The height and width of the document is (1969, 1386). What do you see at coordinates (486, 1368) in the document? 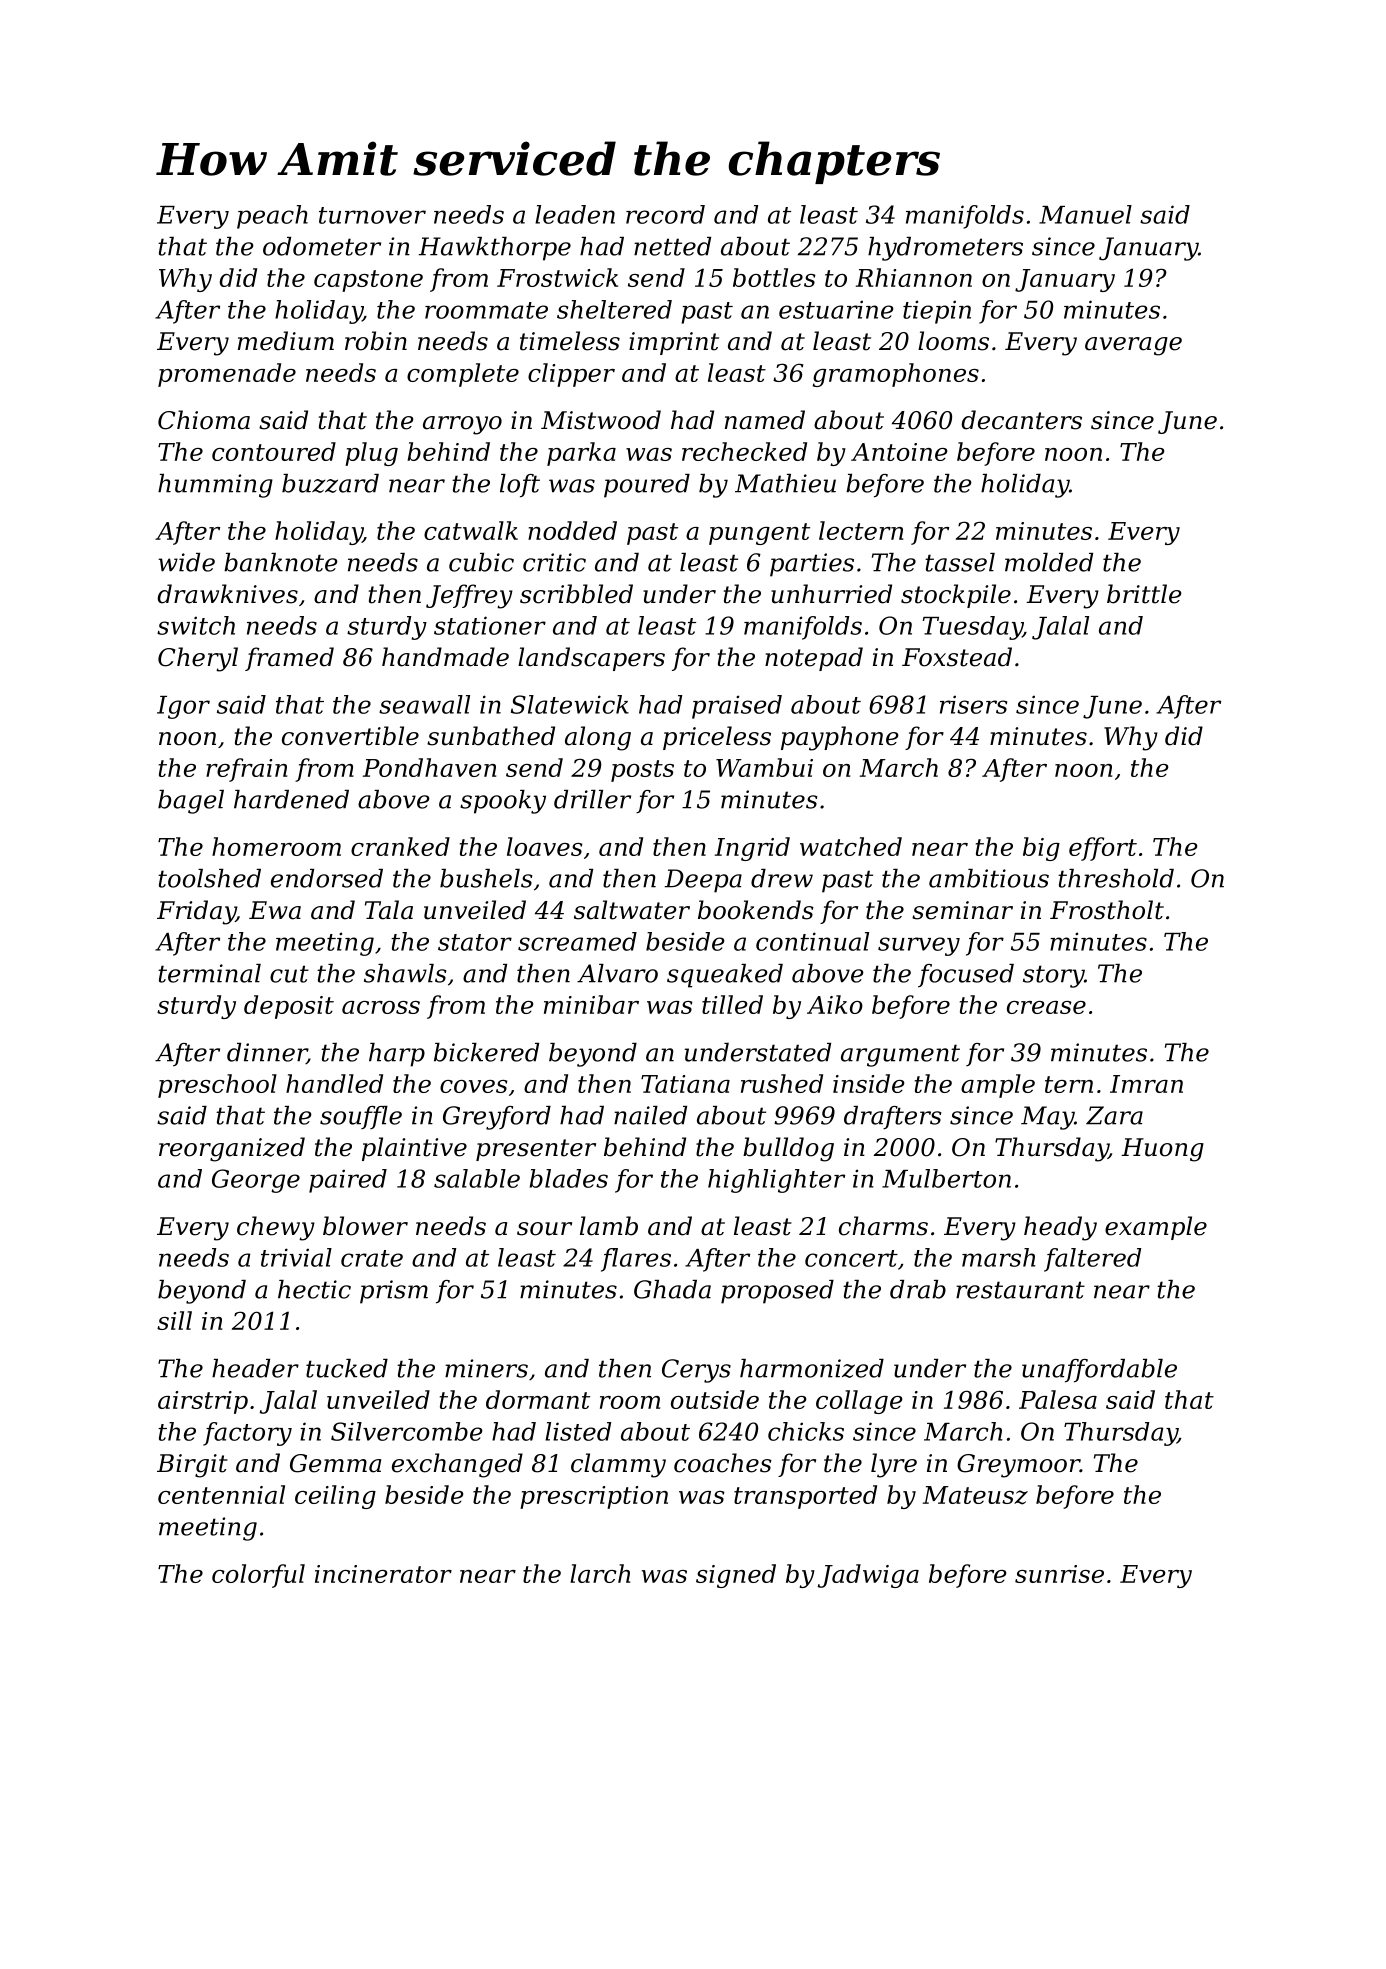
I see `miners` at bounding box center [486, 1368].
